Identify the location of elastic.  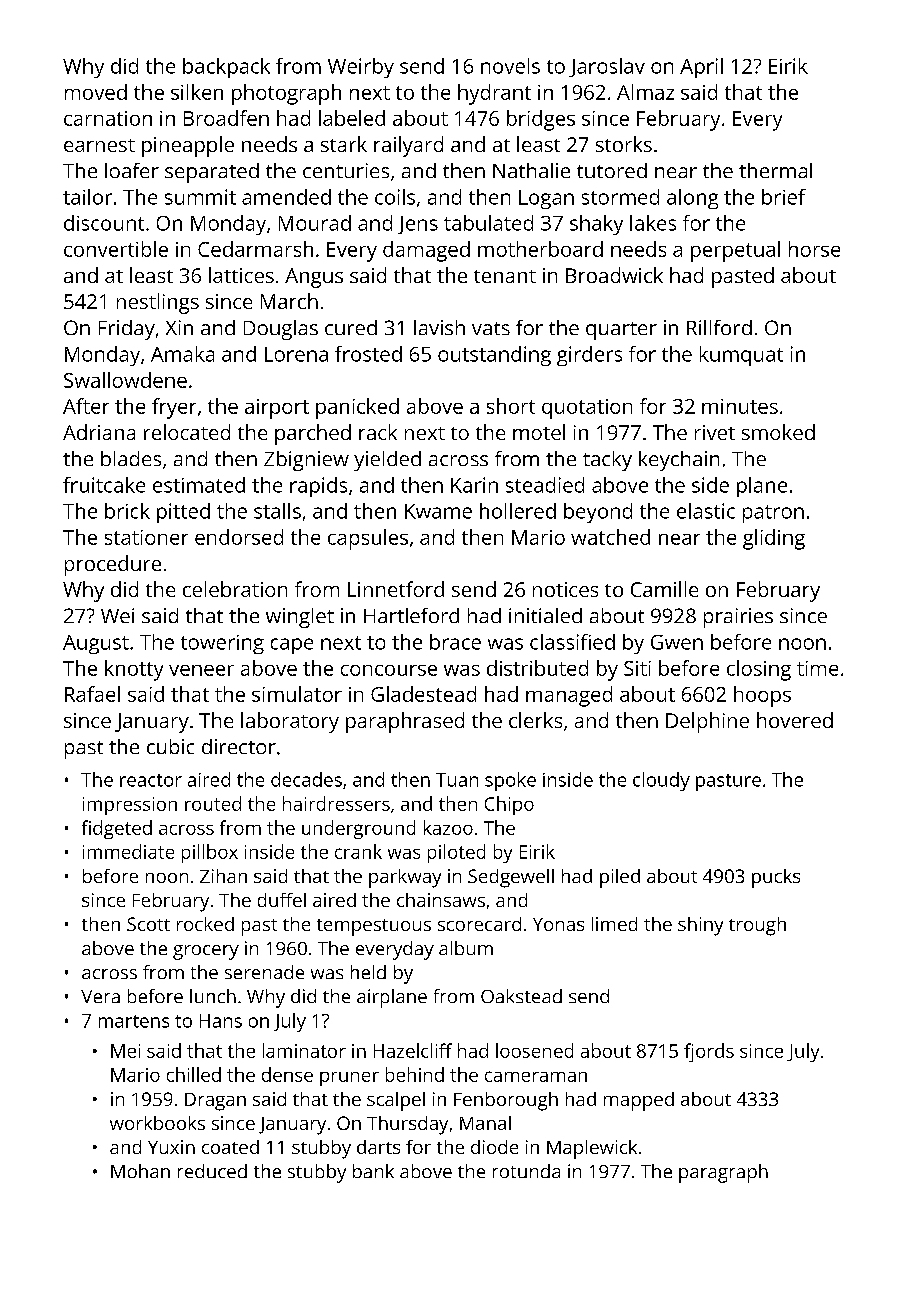
(706, 511).
